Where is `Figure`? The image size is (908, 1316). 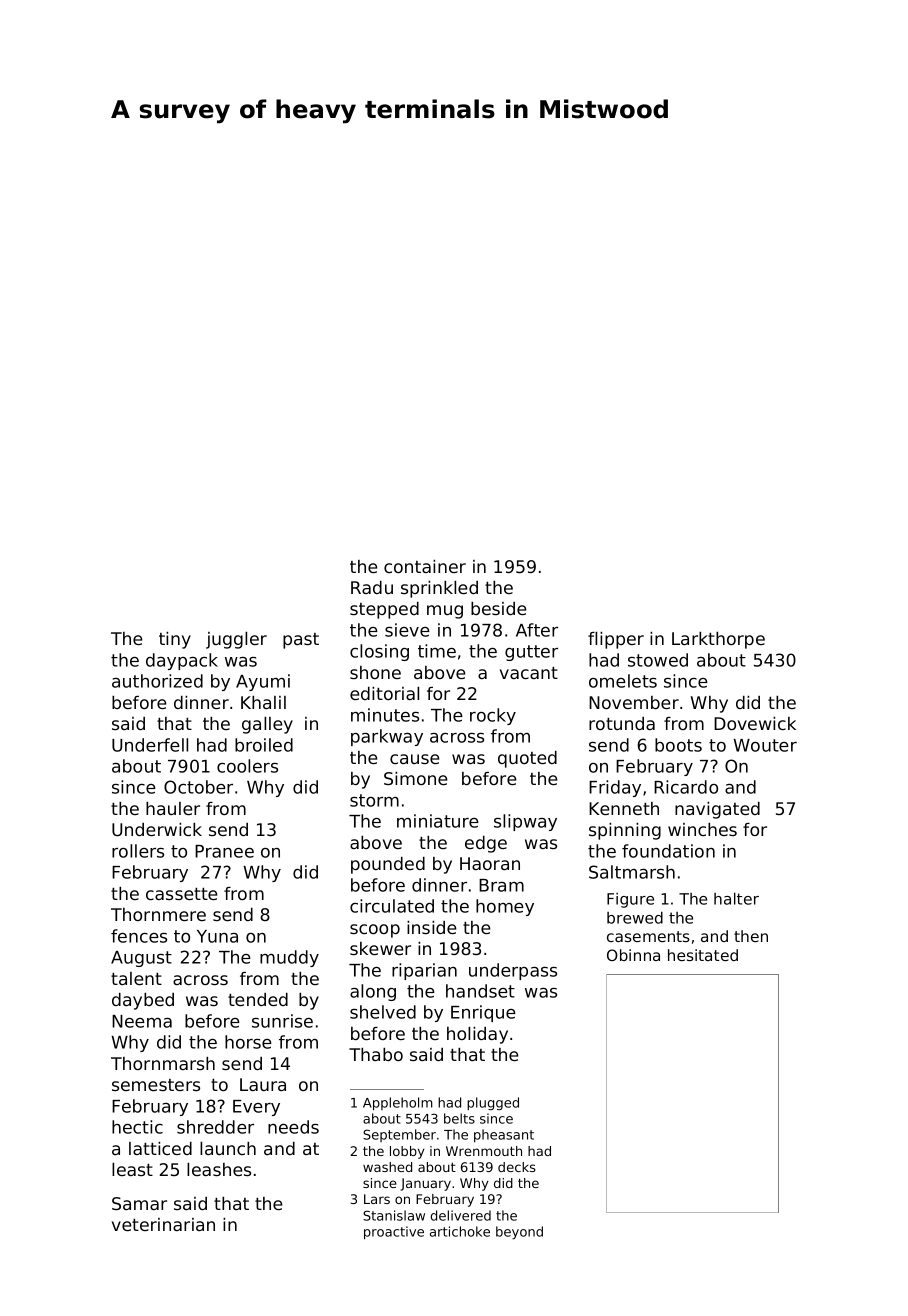
Figure is located at coordinates (630, 900).
